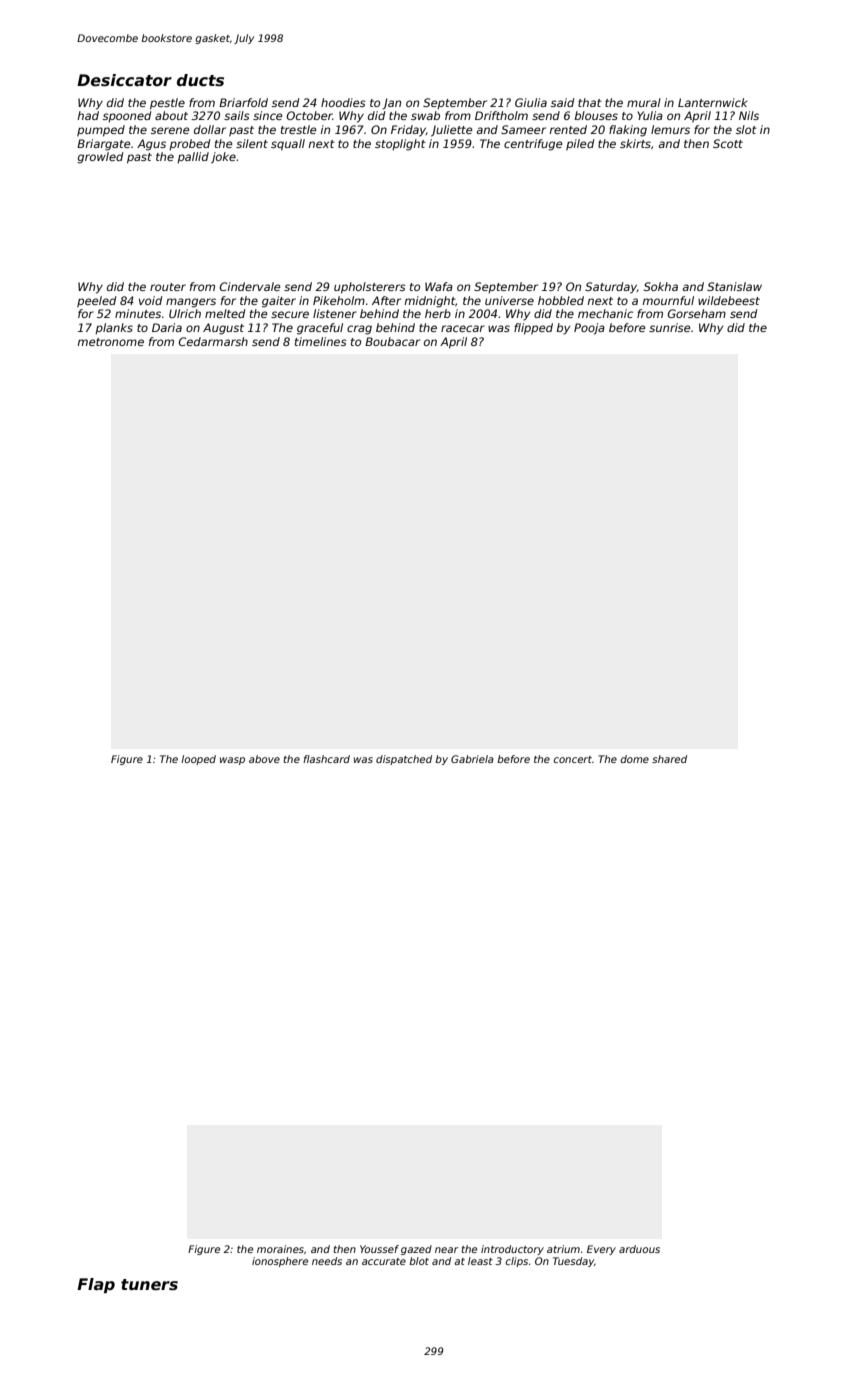  I want to click on arduous, so click(639, 1249).
